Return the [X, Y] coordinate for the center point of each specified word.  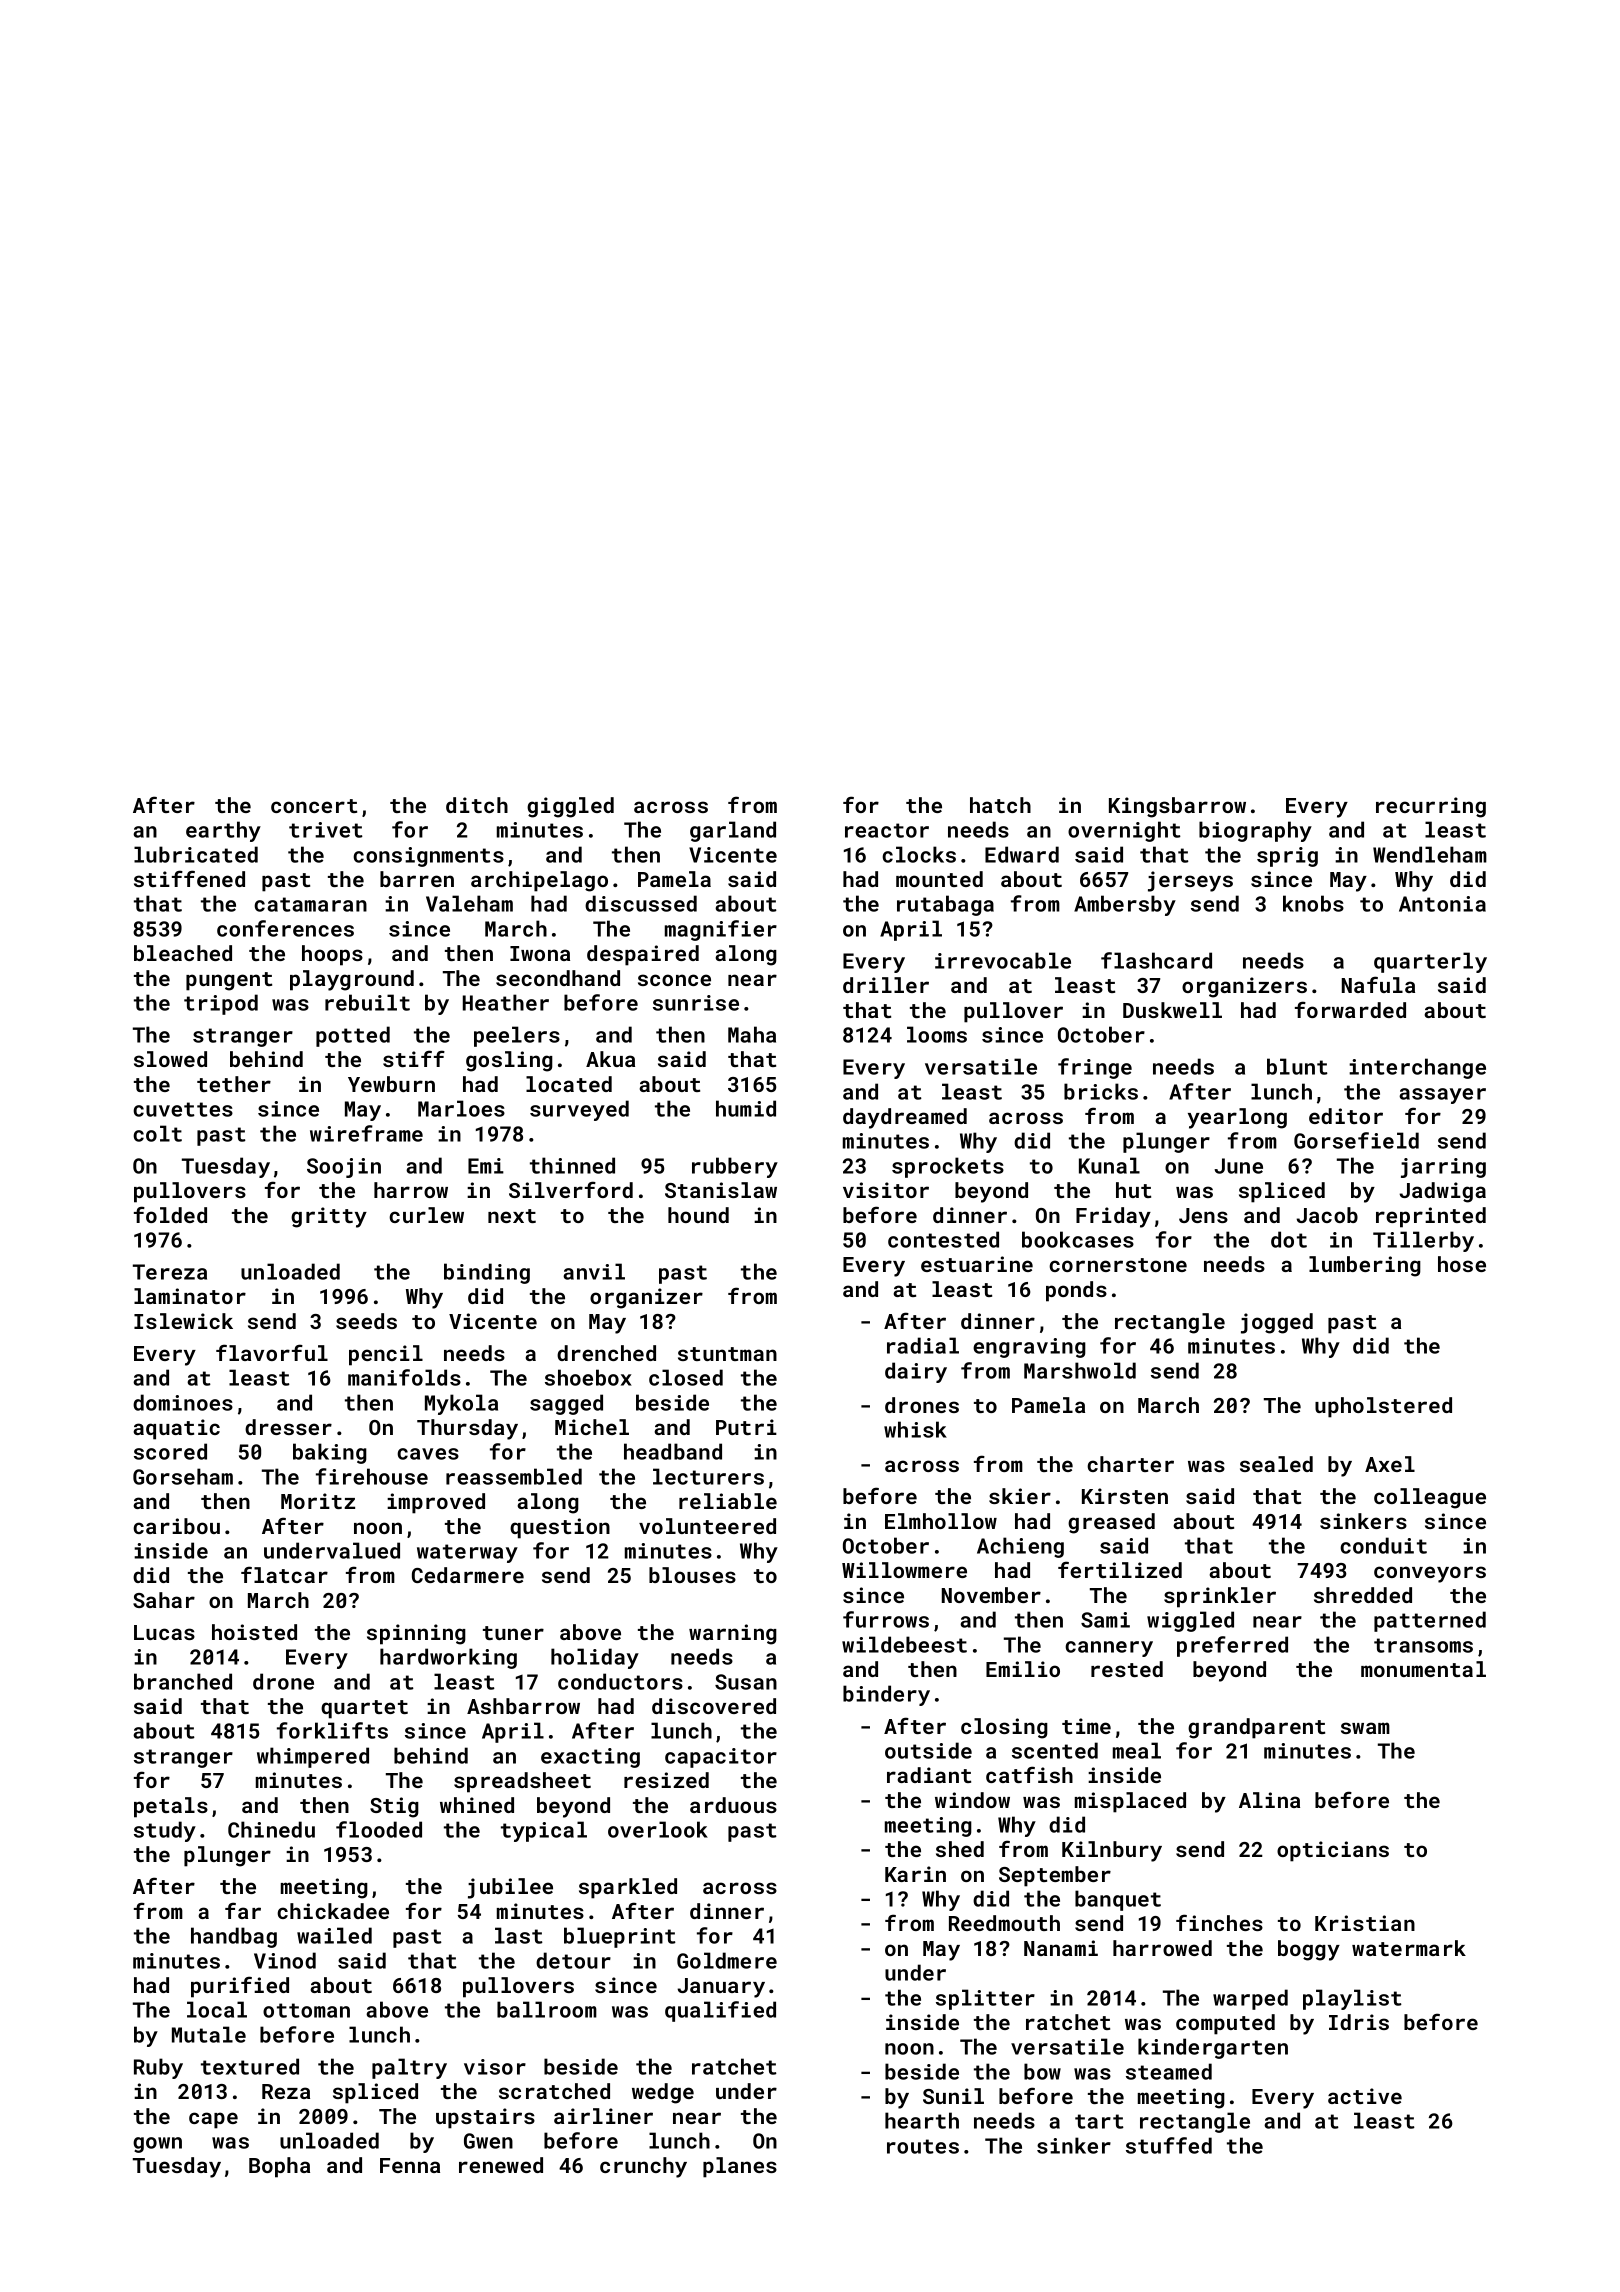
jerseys [1190, 881]
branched [183, 1681]
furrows [886, 1619]
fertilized [1120, 1569]
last [519, 1935]
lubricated [196, 854]
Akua [610, 1059]
